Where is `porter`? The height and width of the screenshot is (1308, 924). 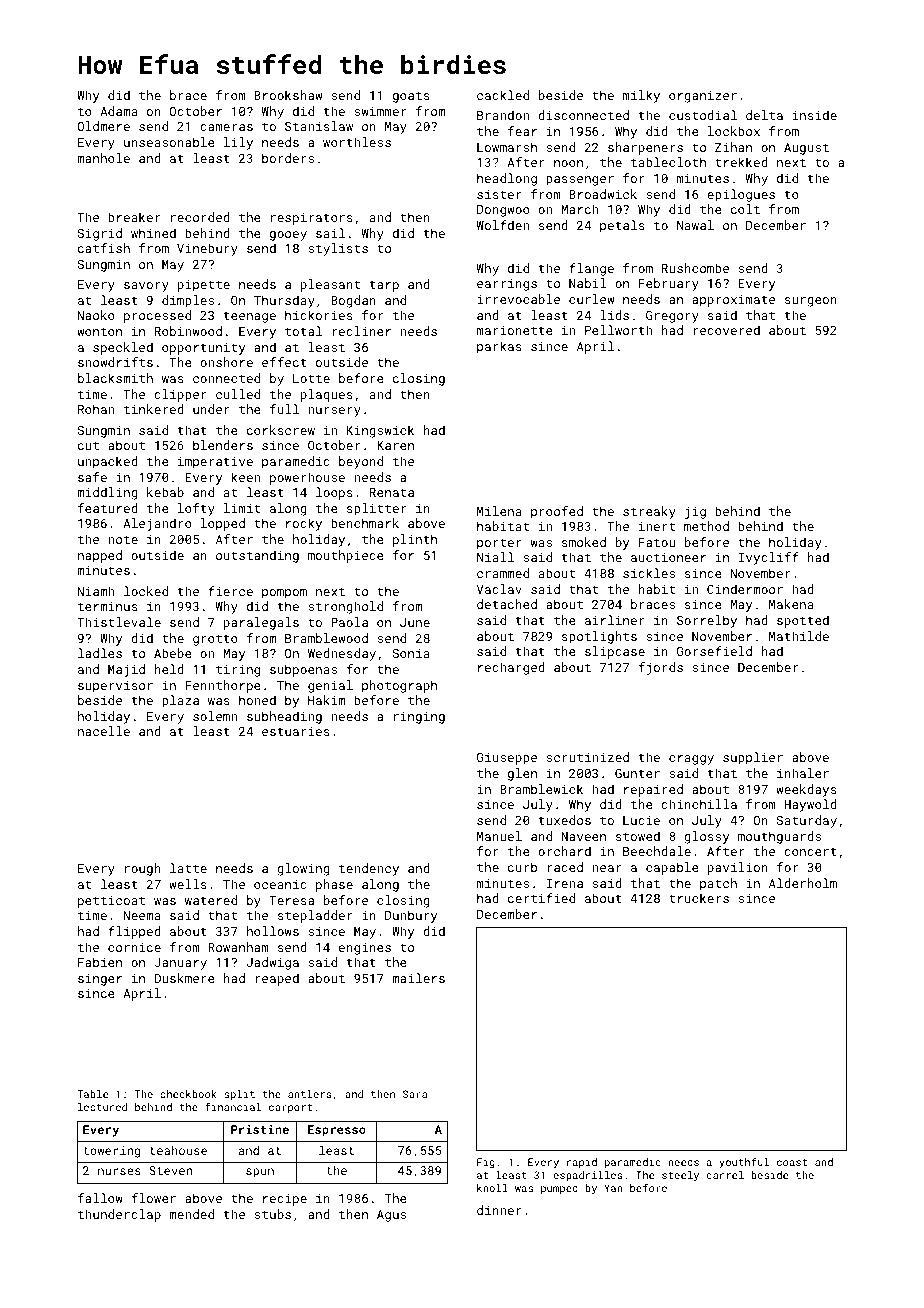
porter is located at coordinates (499, 544).
